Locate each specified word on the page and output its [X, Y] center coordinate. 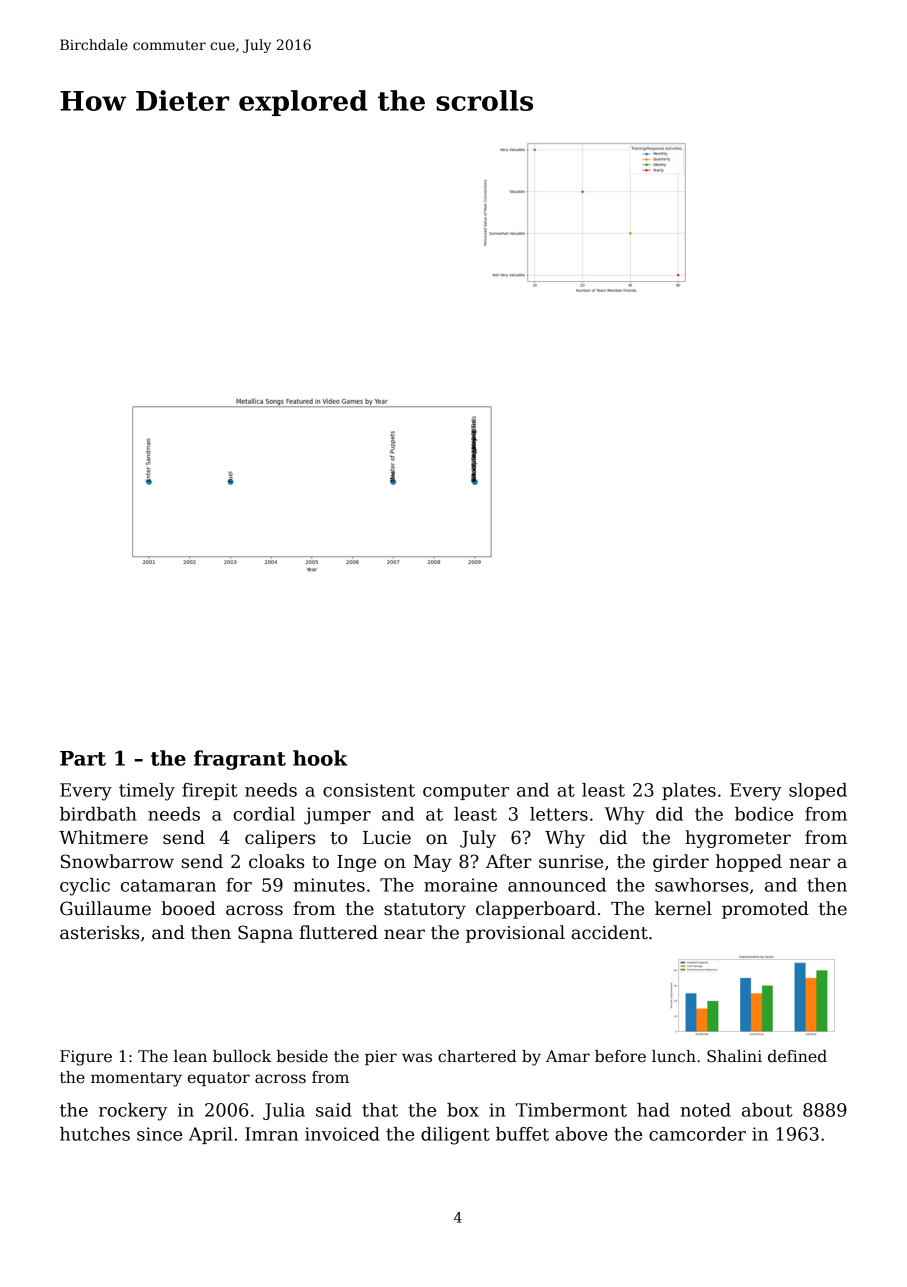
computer [466, 792]
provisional [515, 934]
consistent [369, 790]
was [417, 1058]
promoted [765, 910]
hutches [95, 1134]
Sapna [265, 934]
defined [797, 1056]
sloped [818, 791]
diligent [455, 1136]
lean [190, 1056]
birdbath [98, 814]
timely [147, 792]
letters [559, 814]
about [767, 1110]
